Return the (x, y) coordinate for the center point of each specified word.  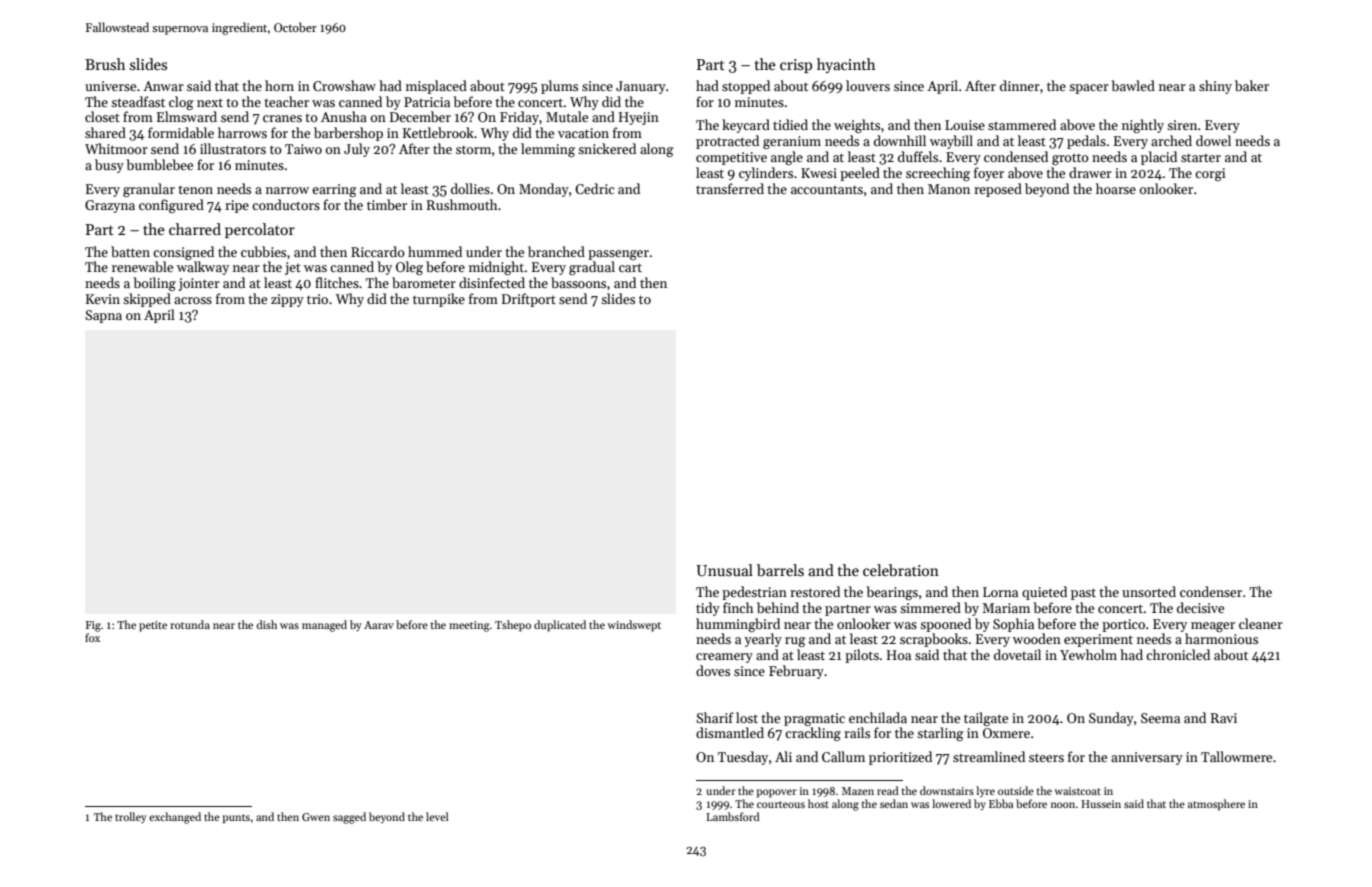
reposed (998, 190)
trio (317, 299)
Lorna (1000, 592)
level (437, 816)
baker (1252, 85)
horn (279, 85)
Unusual (724, 570)
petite (153, 626)
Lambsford (733, 816)
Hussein (1101, 804)
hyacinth (846, 65)
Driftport (529, 300)
